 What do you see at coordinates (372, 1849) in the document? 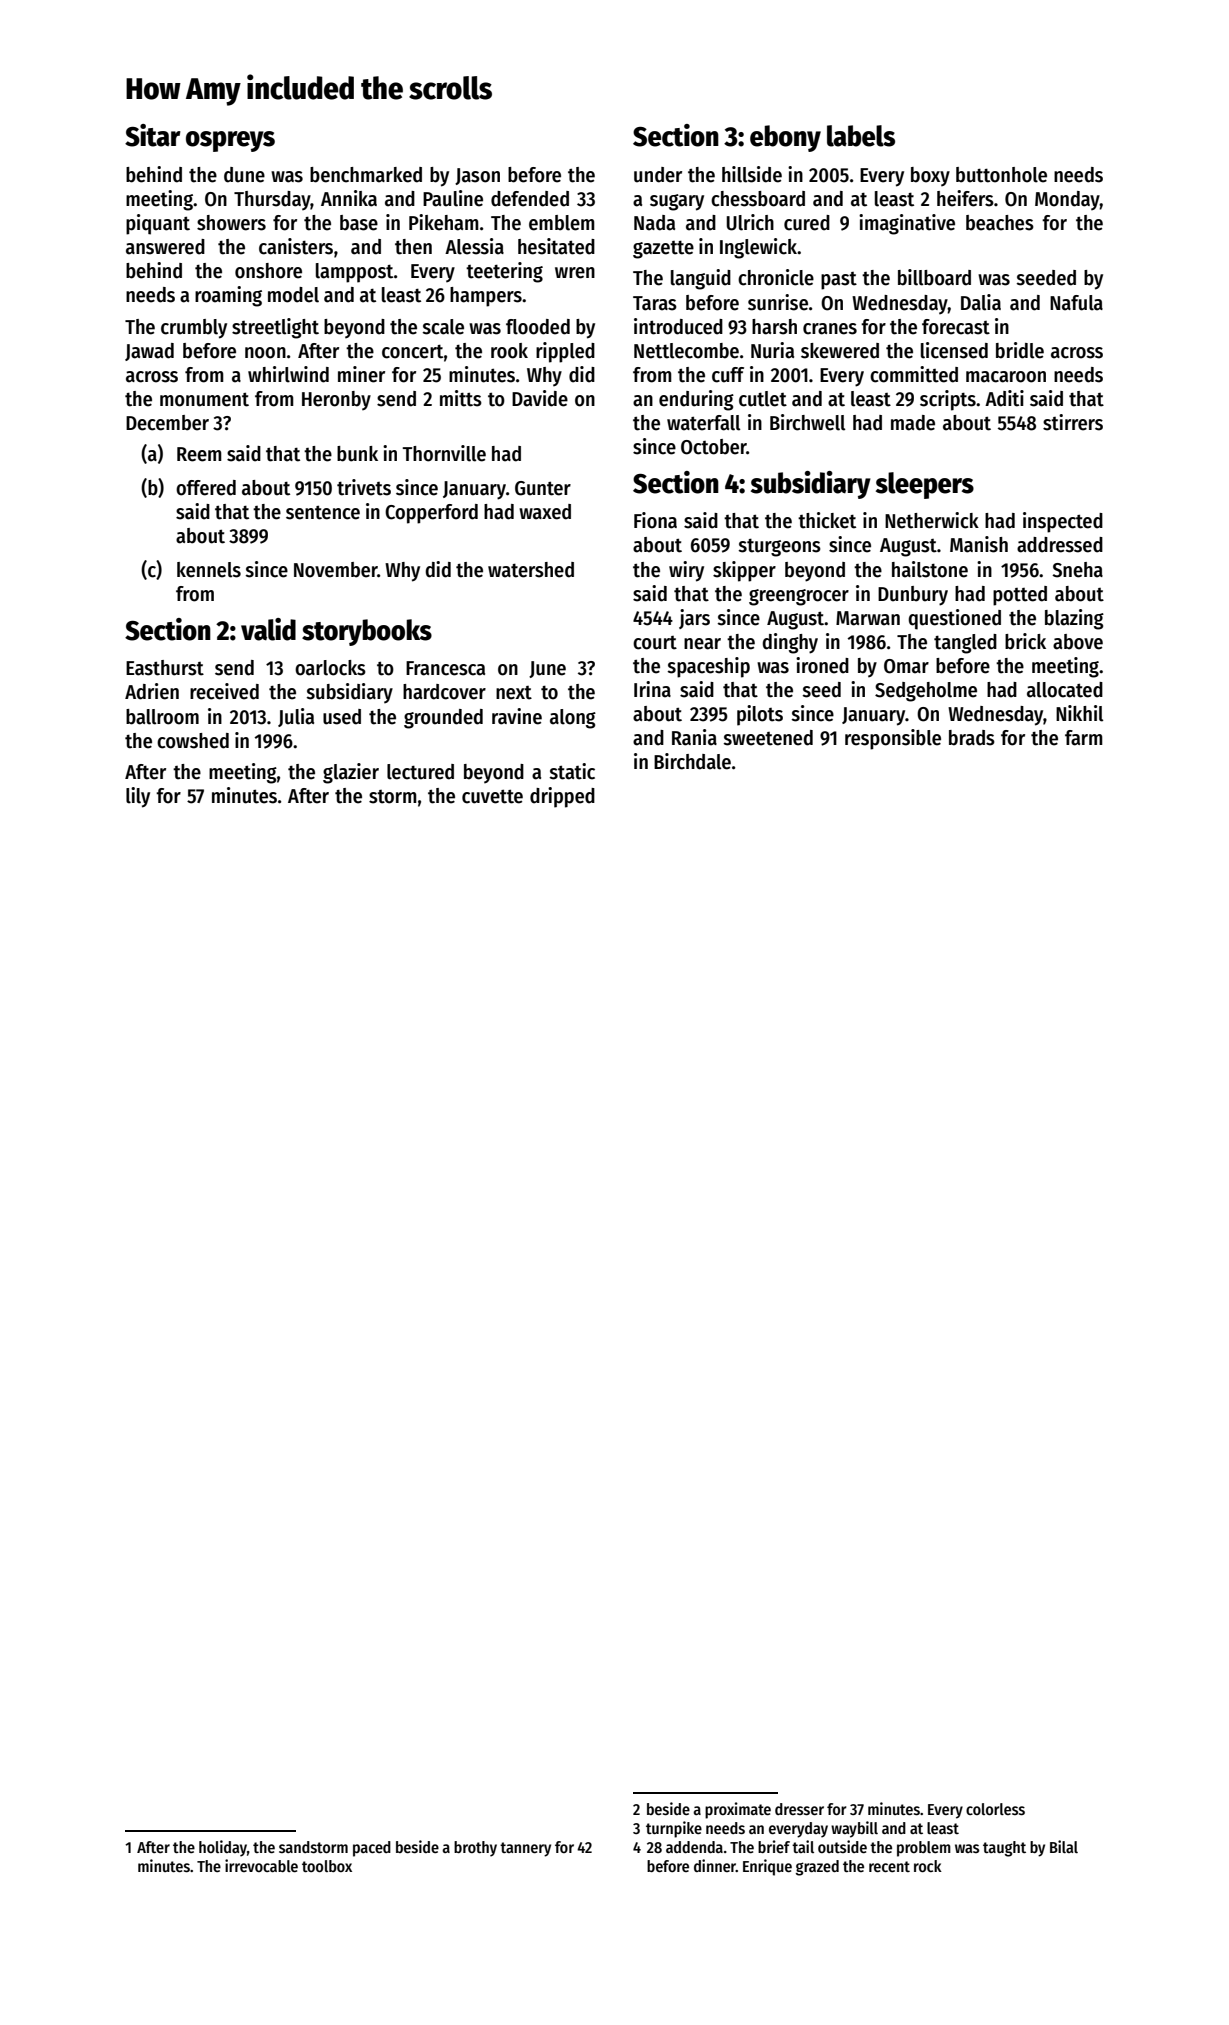
I see `paced` at bounding box center [372, 1849].
